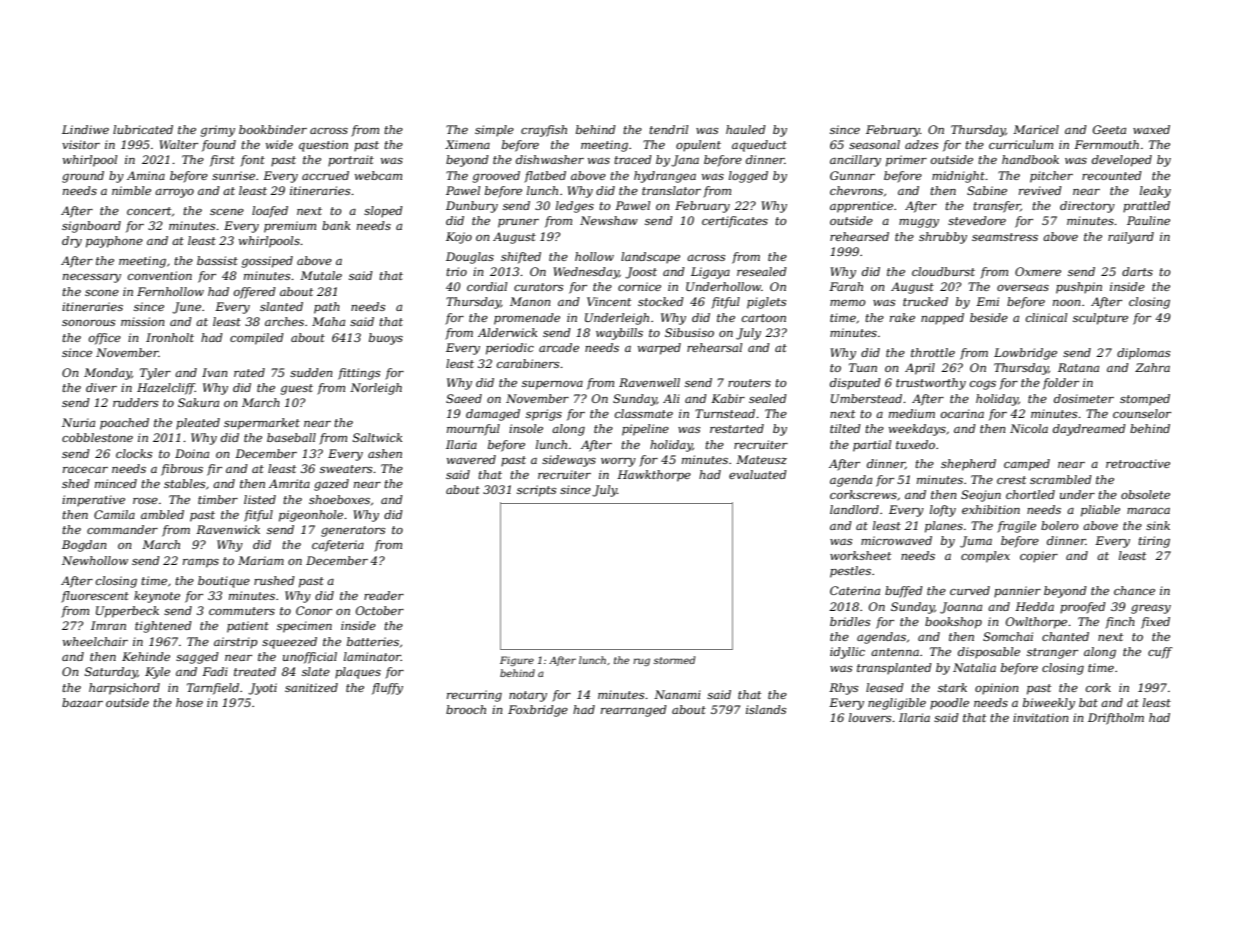  Describe the element at coordinates (170, 337) in the screenshot. I see `Ironholt` at that location.
